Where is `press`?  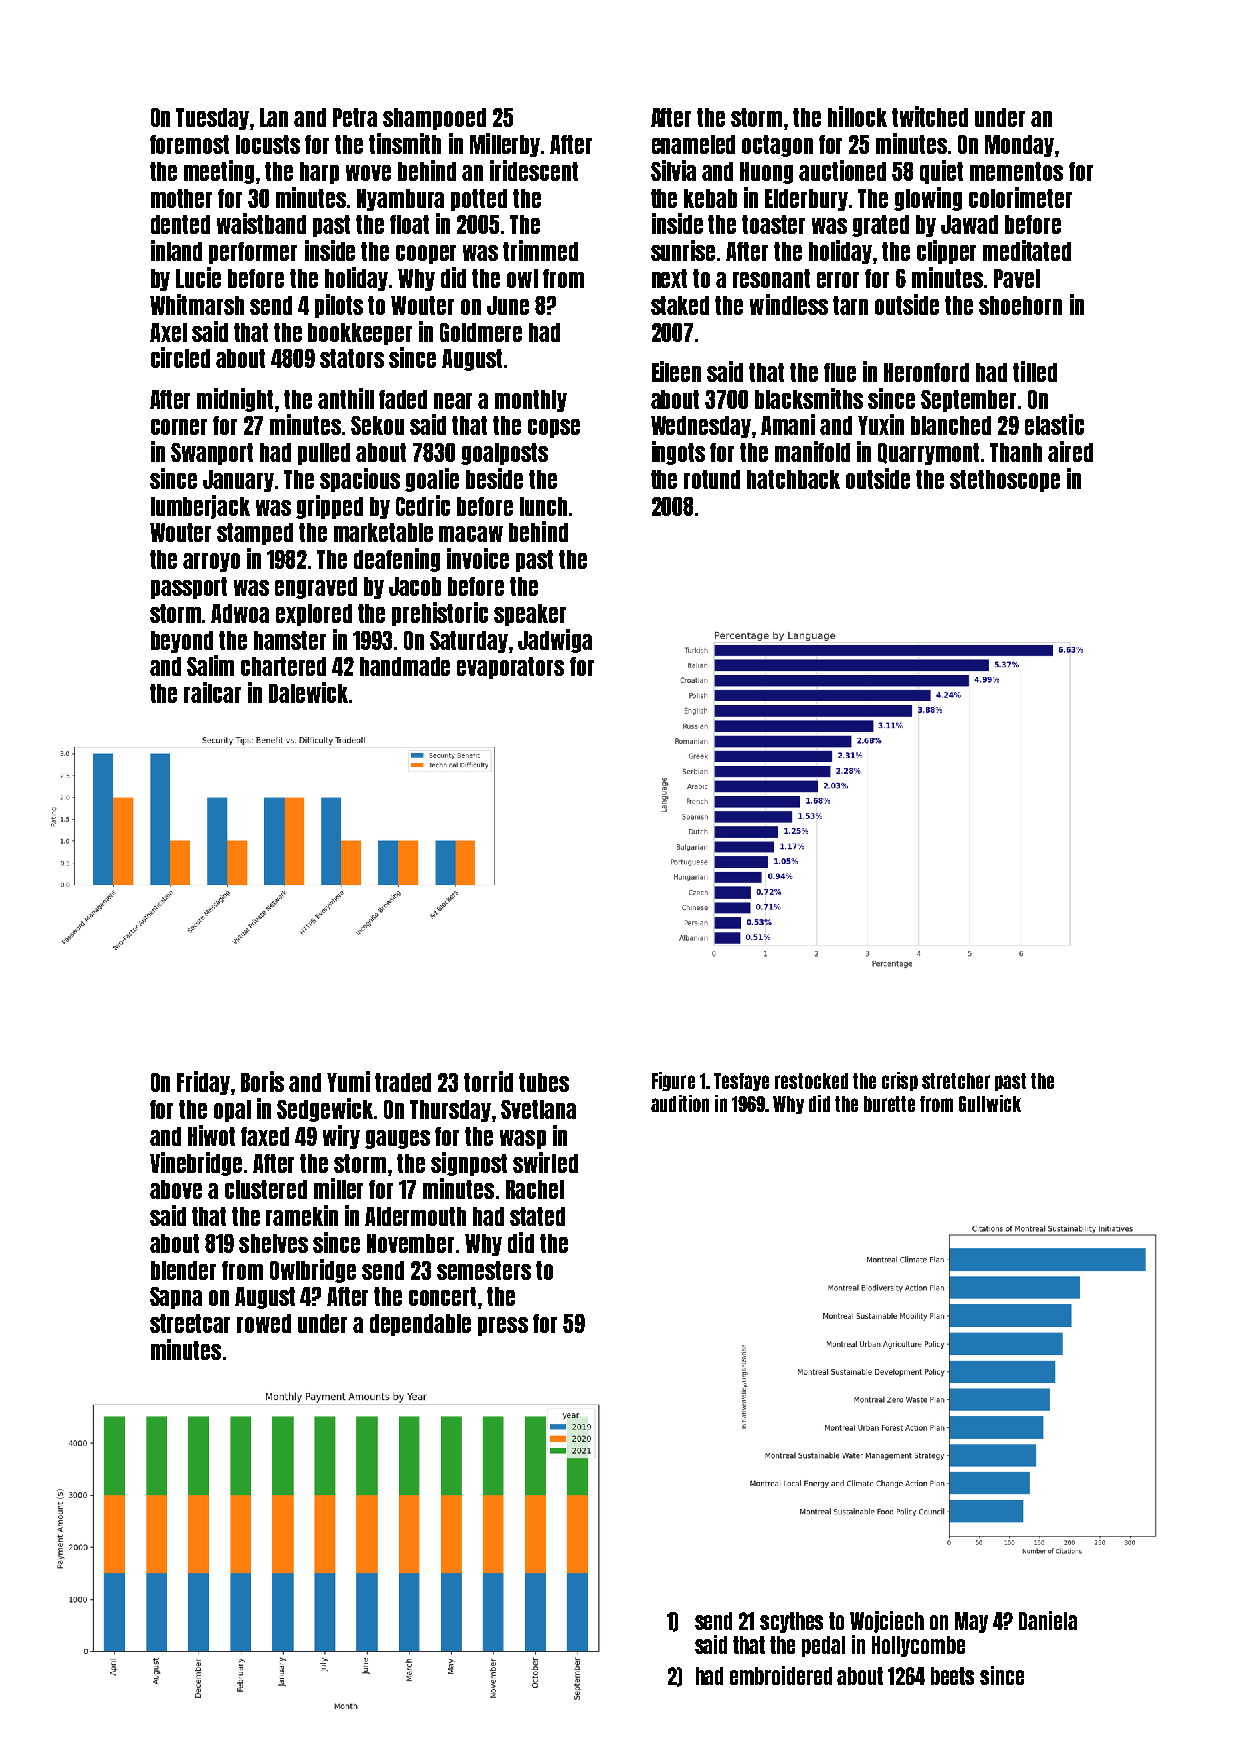
press is located at coordinates (503, 1326).
